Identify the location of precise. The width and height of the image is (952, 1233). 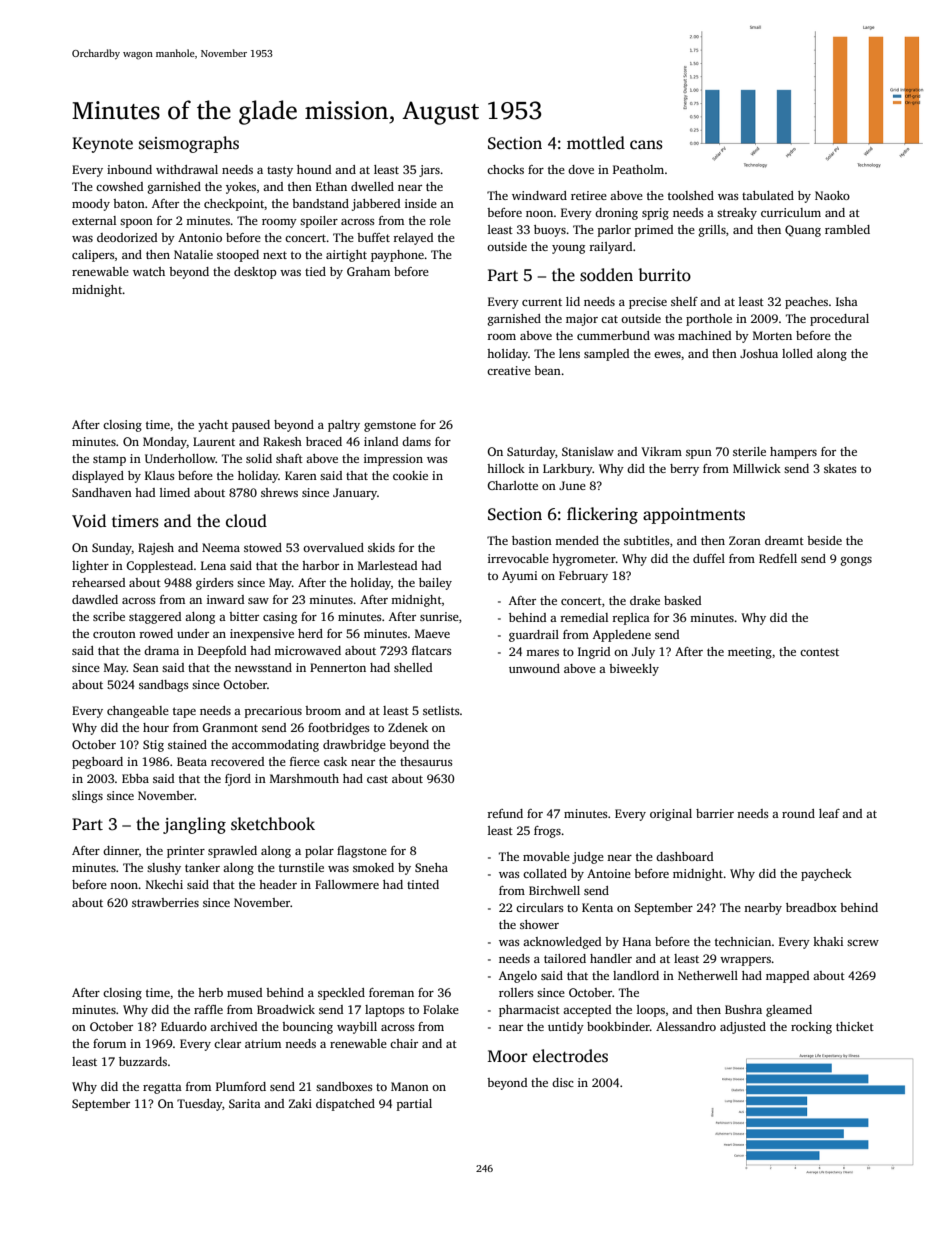
(648, 303).
